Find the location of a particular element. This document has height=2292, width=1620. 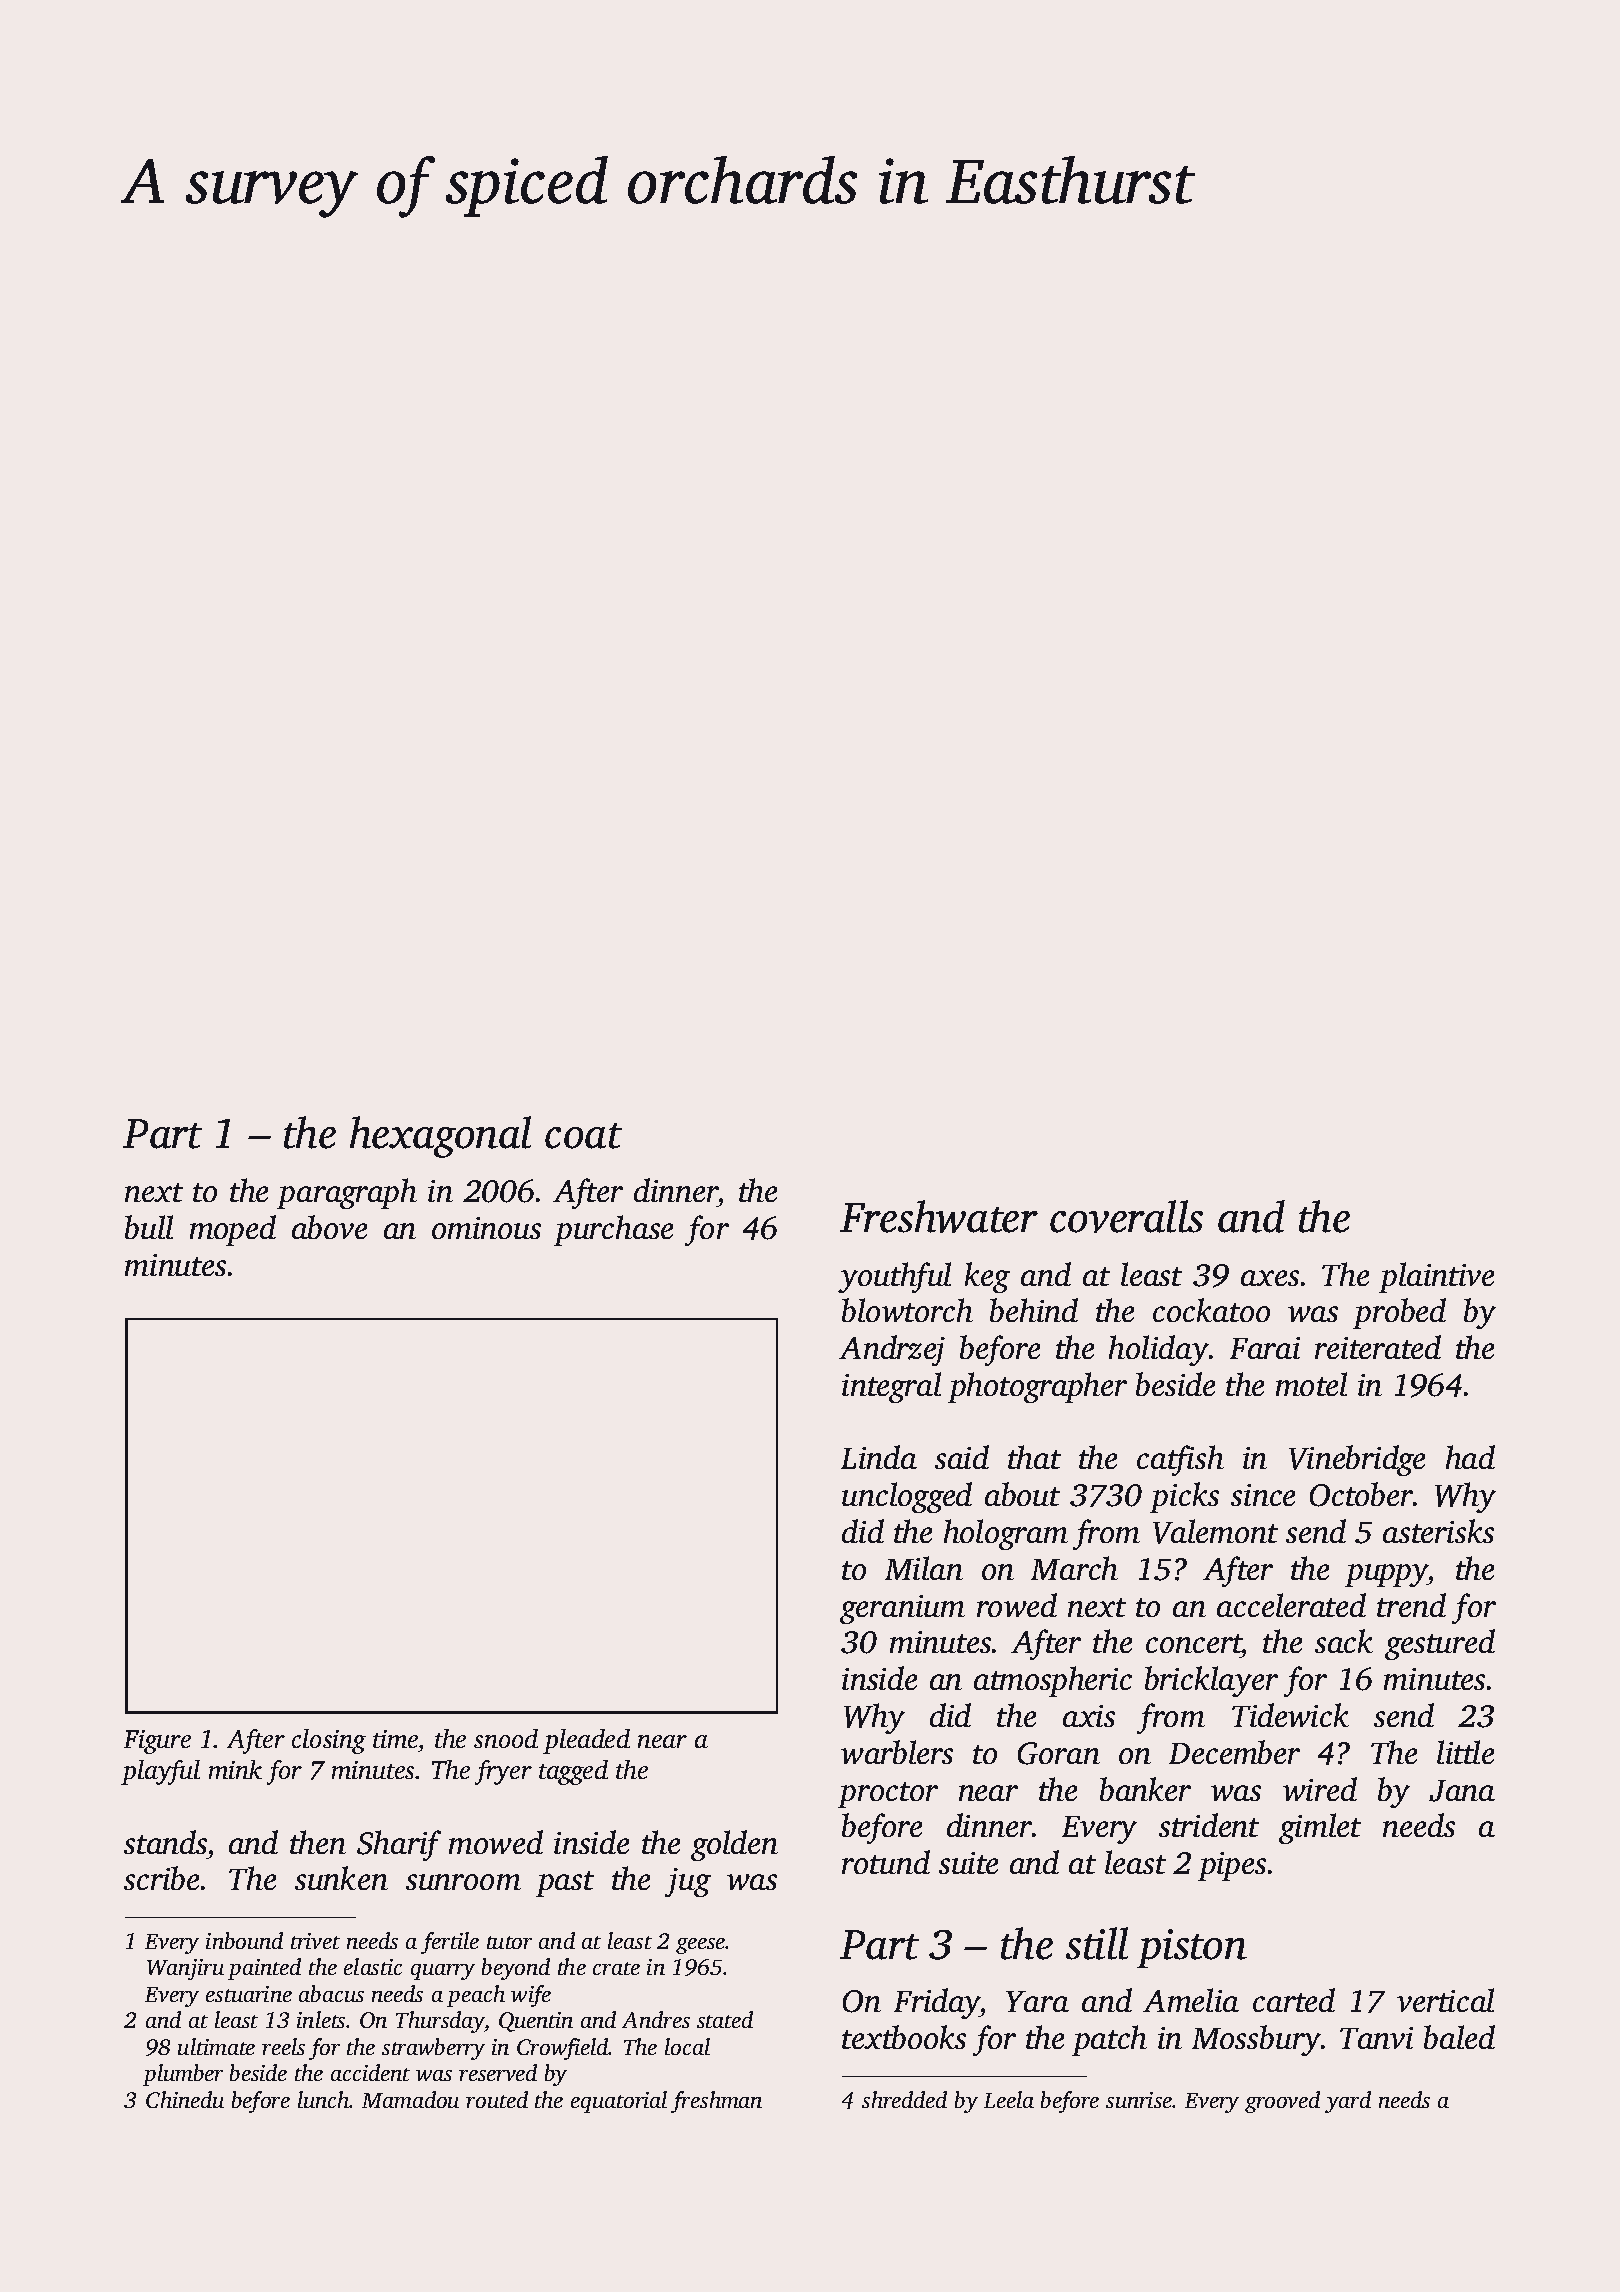

warblers is located at coordinates (897, 1752).
